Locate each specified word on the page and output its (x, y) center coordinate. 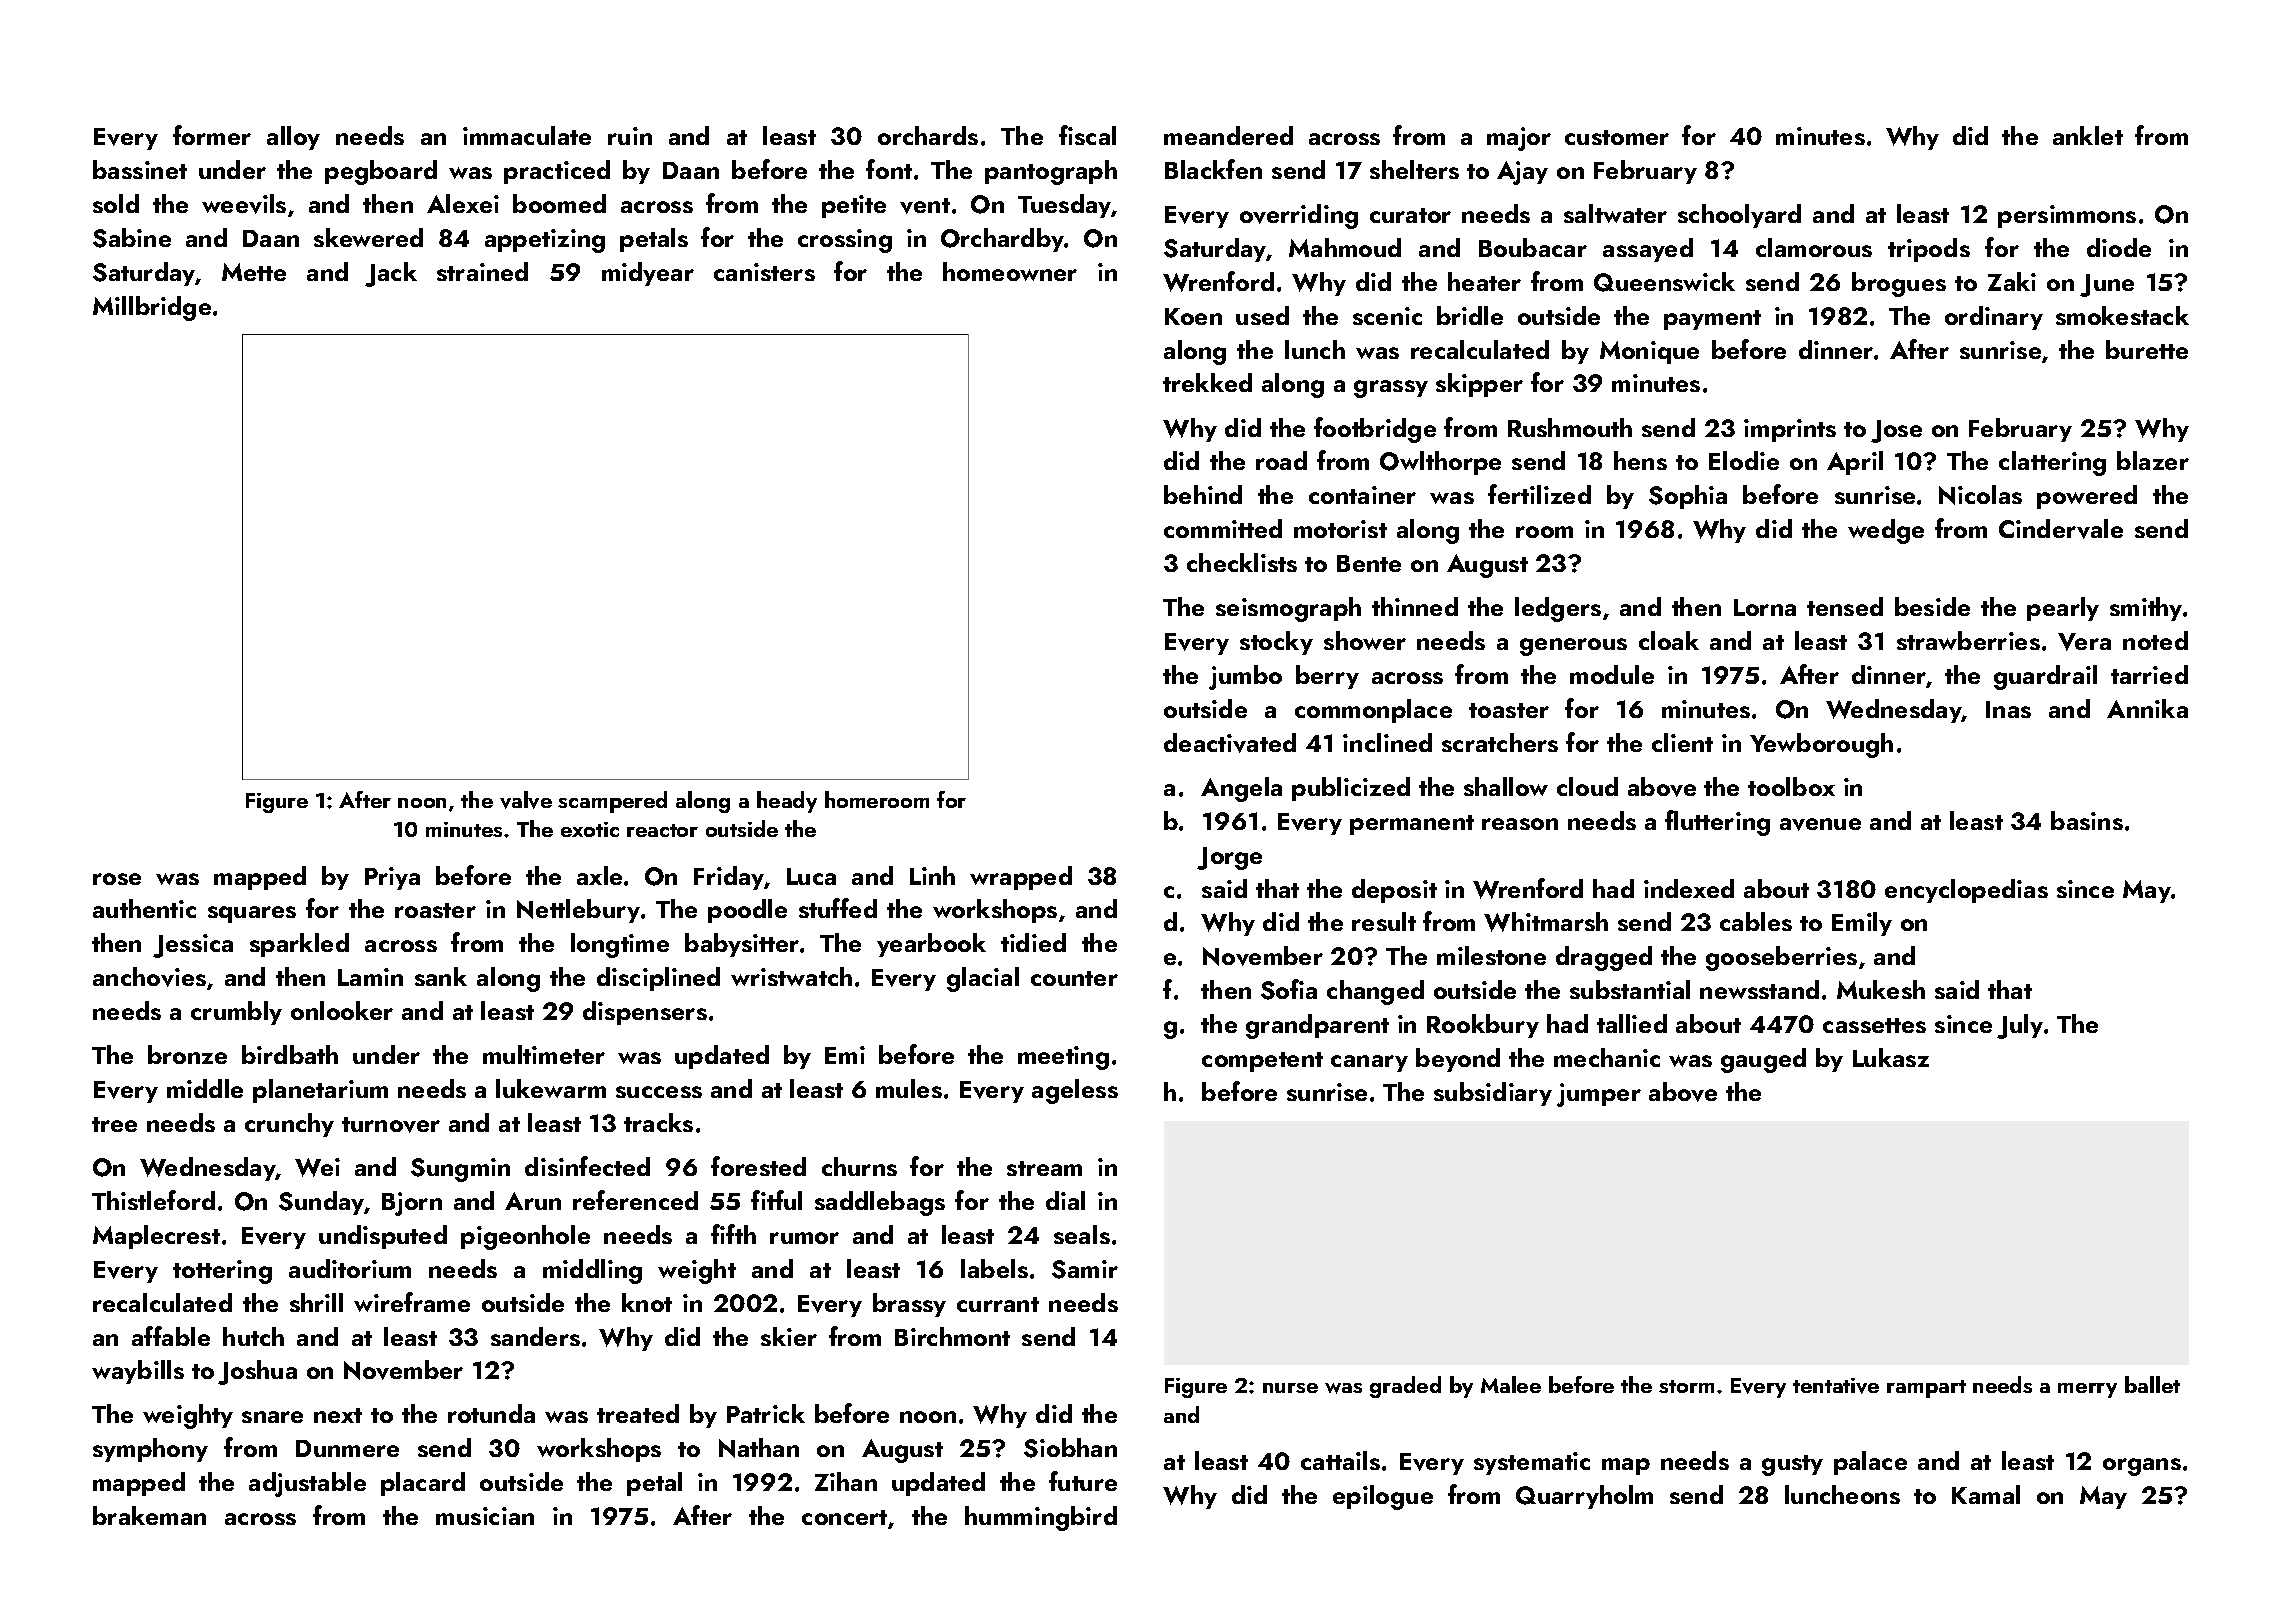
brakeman (149, 1515)
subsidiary (1493, 1094)
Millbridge (152, 308)
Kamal (1986, 1494)
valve (526, 800)
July (2020, 1026)
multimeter (544, 1054)
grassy (1391, 389)
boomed (559, 203)
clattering (2052, 463)
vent (925, 206)
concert (844, 1517)
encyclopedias (1966, 891)
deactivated (1230, 743)
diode (2119, 247)
